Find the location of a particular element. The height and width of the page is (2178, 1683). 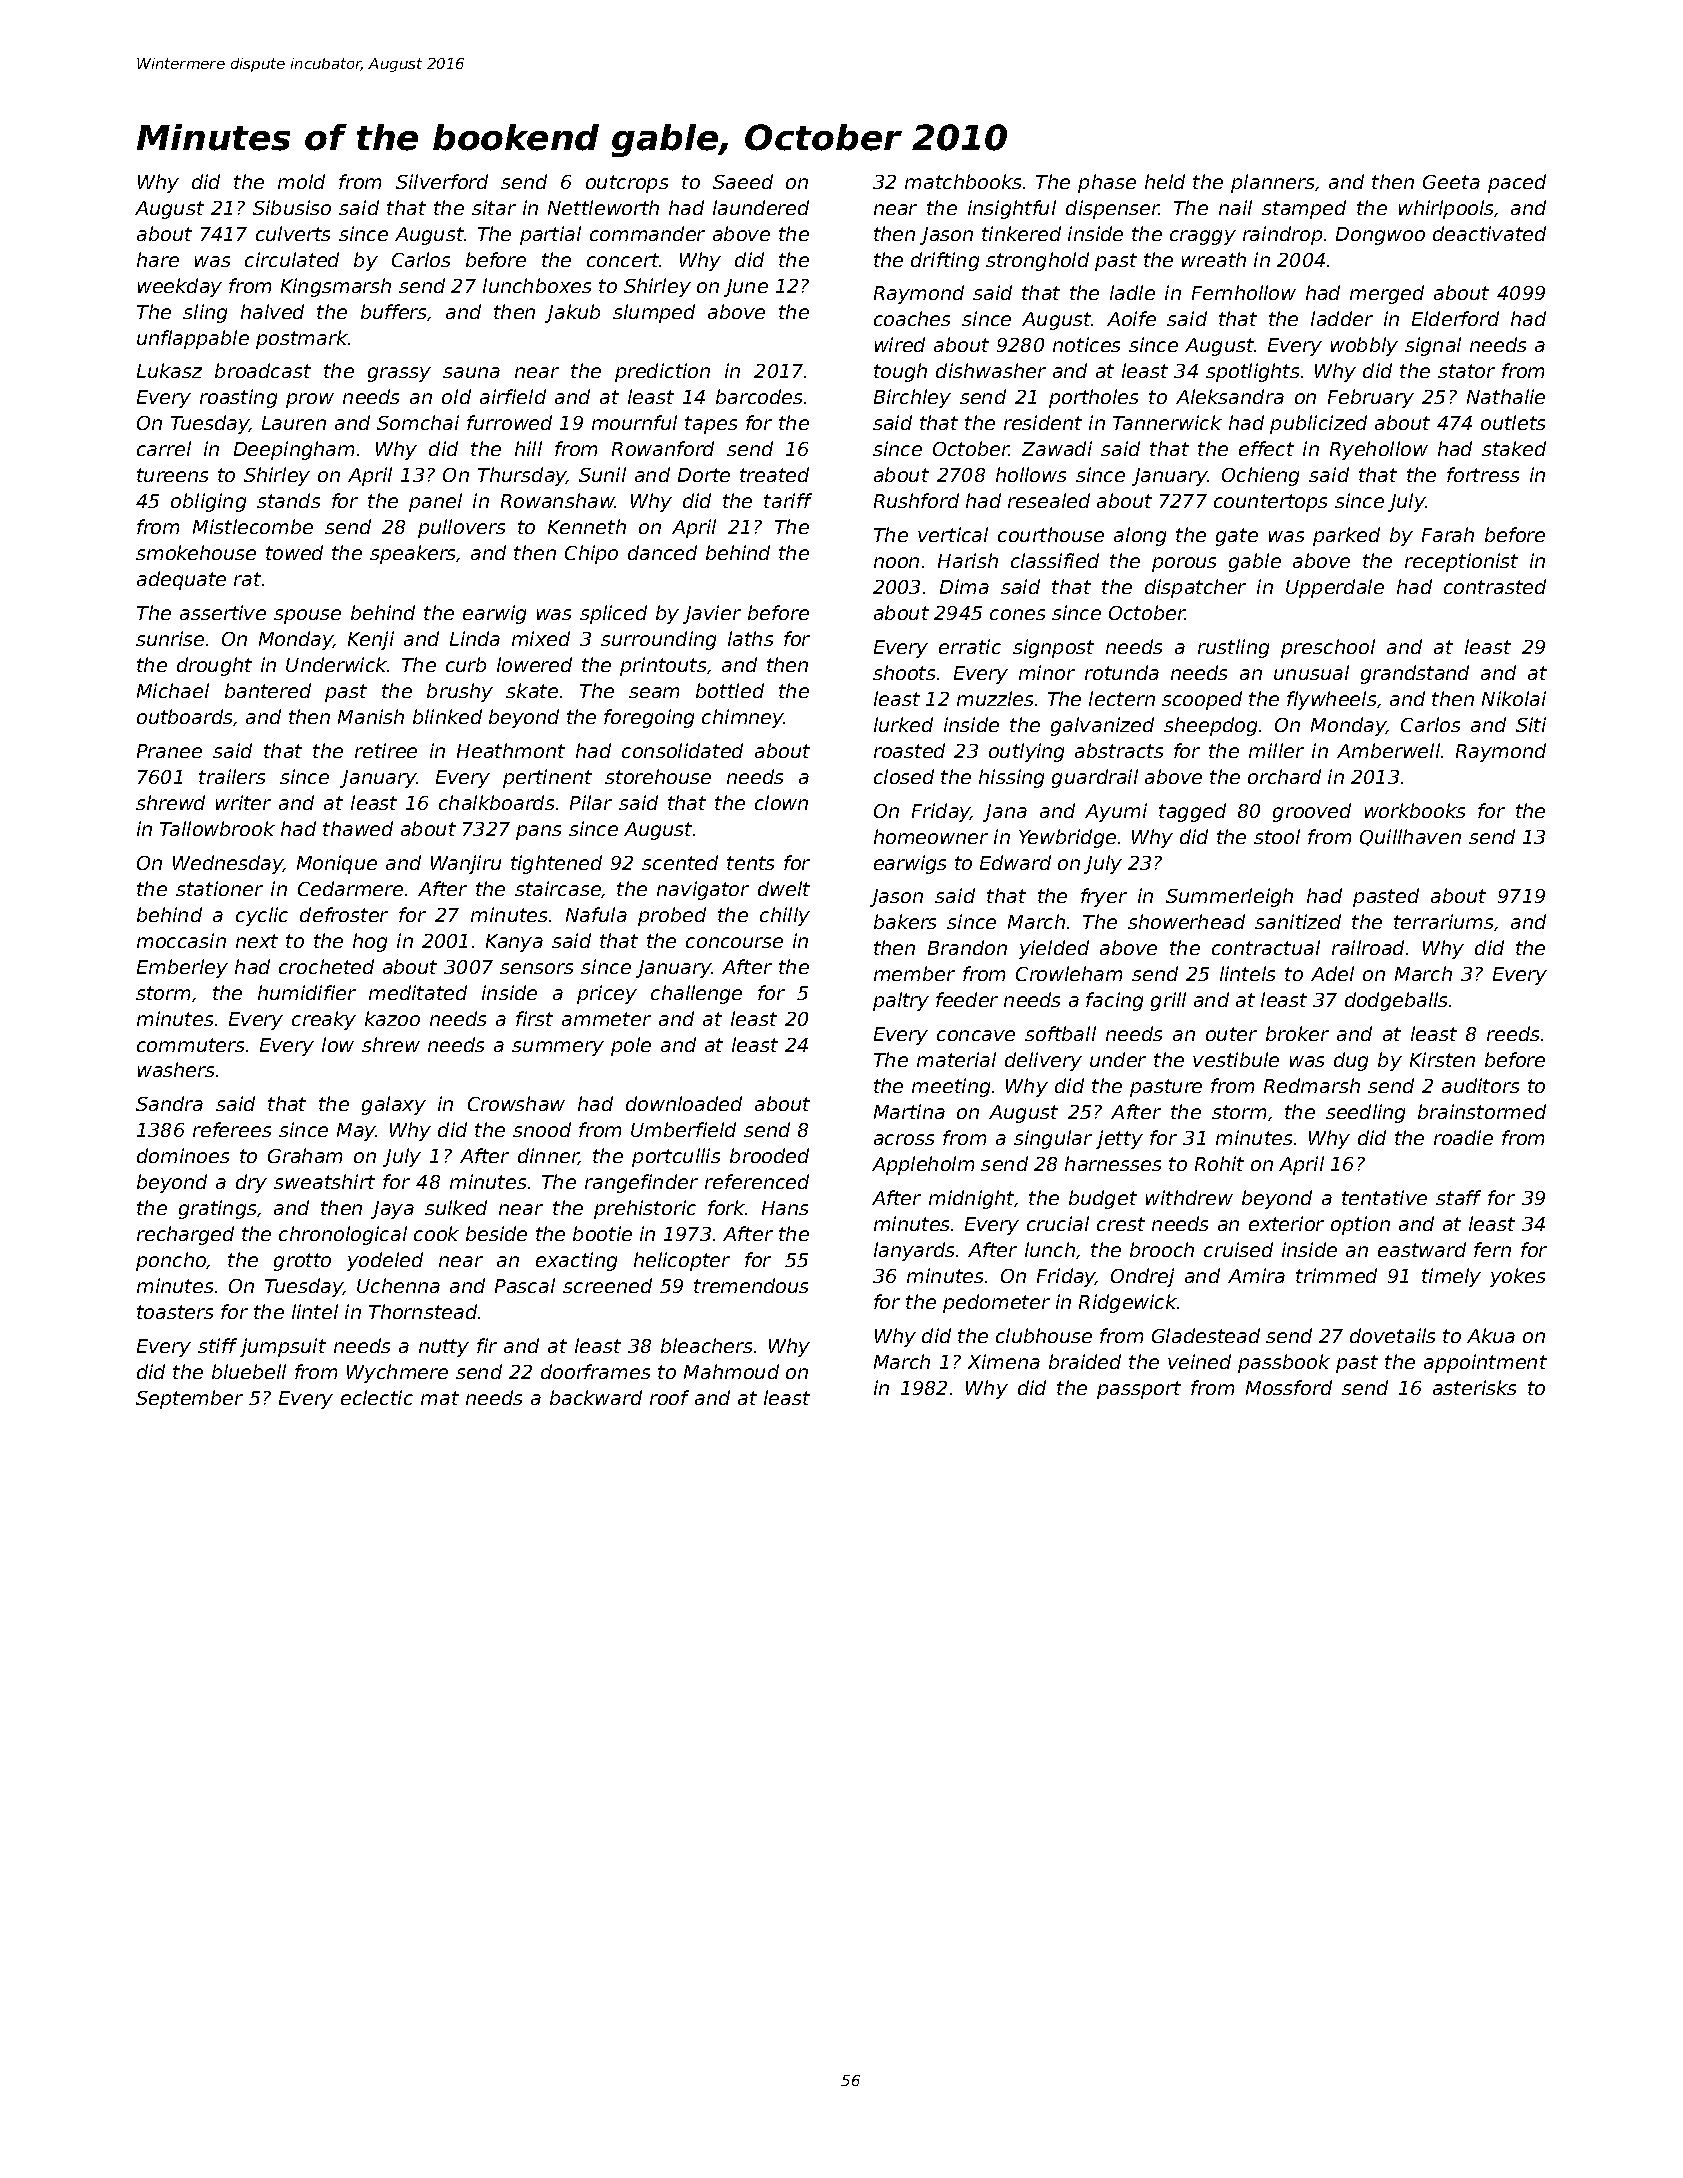

publicized is located at coordinates (1318, 424).
